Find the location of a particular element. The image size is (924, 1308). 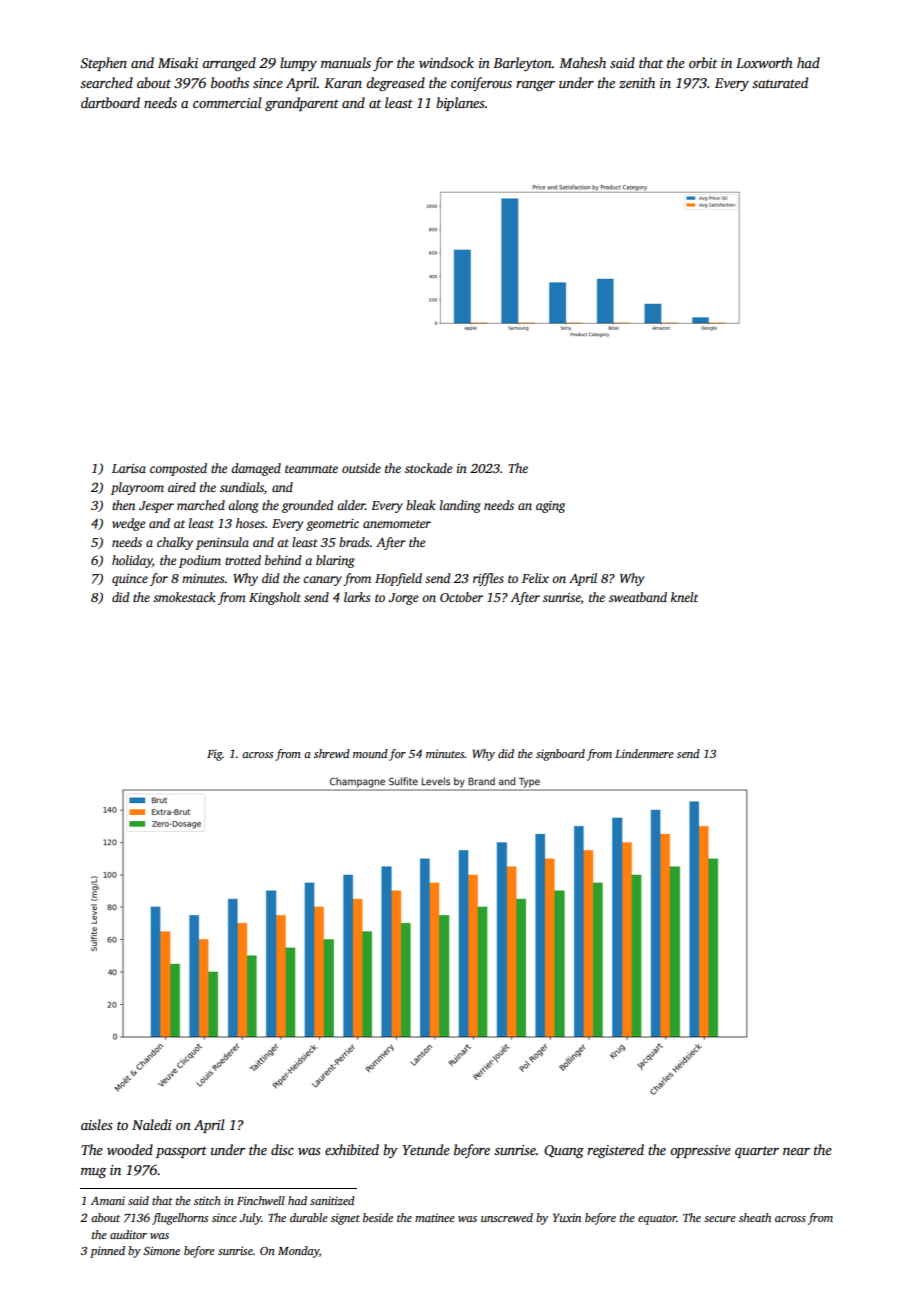

biplanes is located at coordinates (460, 104).
